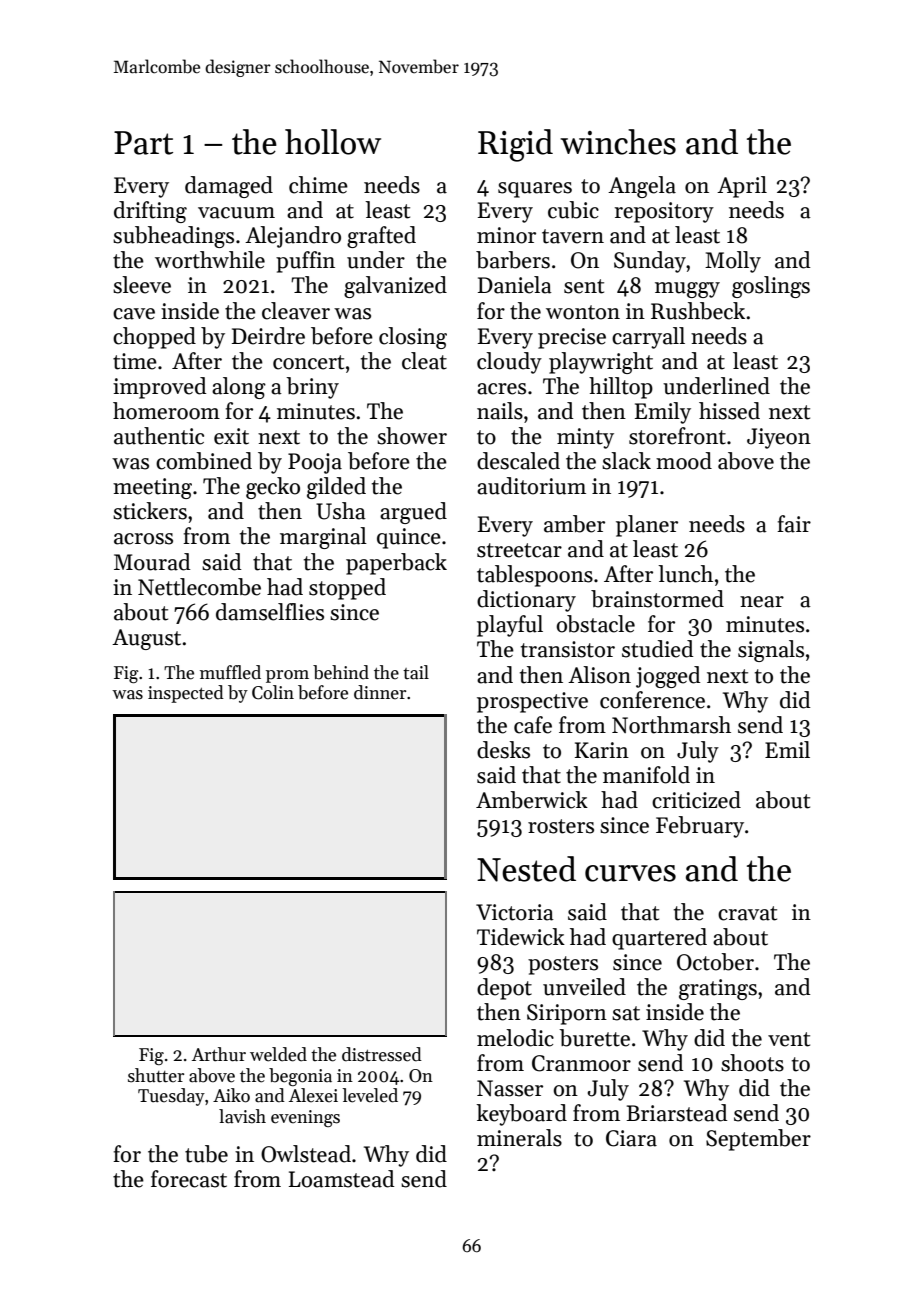 Image resolution: width=924 pixels, height=1311 pixels. What do you see at coordinates (143, 143) in the document?
I see `Part` at bounding box center [143, 143].
